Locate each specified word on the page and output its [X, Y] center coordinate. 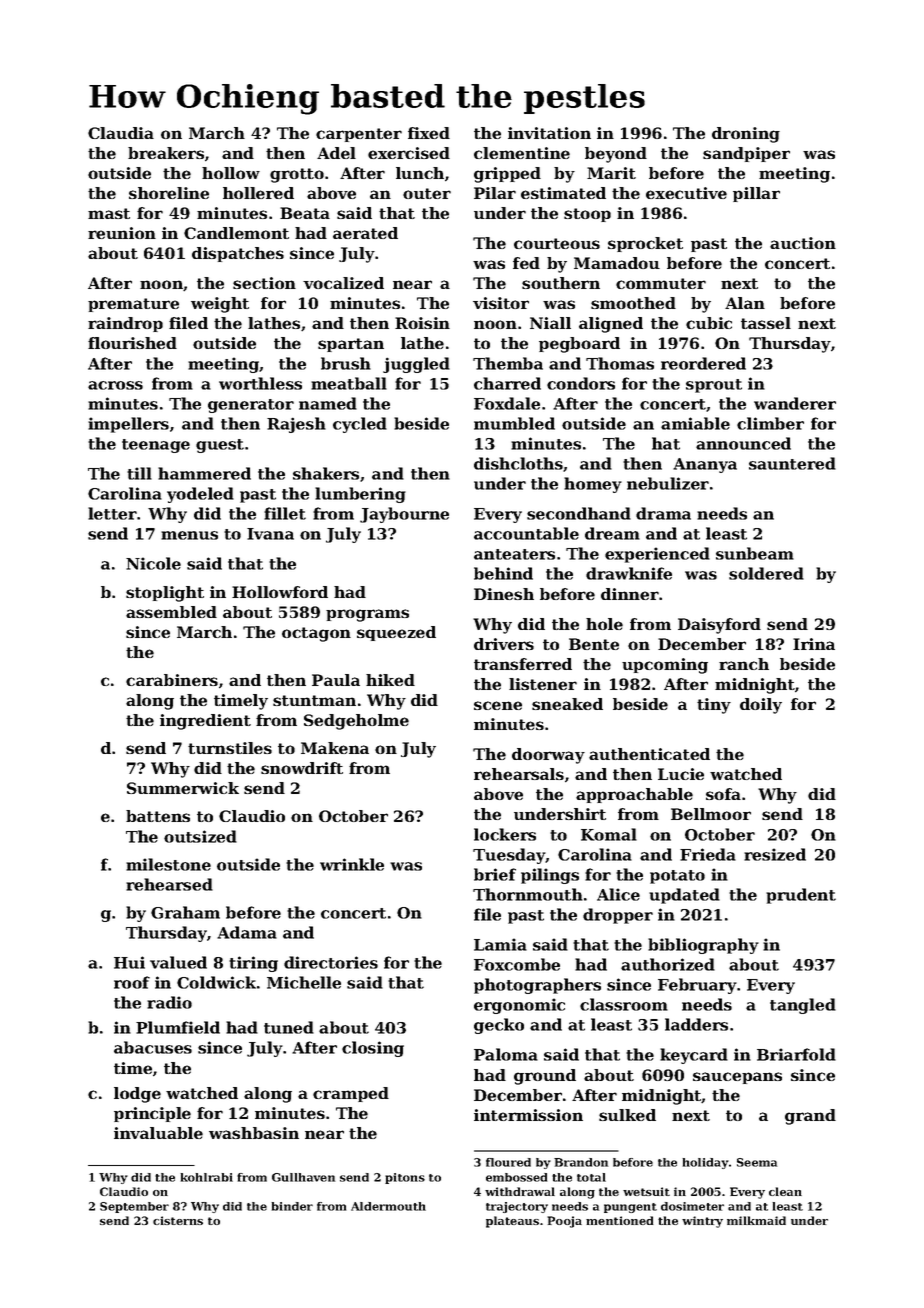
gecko [499, 1026]
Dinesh [504, 594]
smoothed [633, 303]
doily [761, 706]
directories [331, 962]
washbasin [254, 1133]
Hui [129, 962]
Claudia [121, 133]
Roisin [422, 323]
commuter [661, 283]
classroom [624, 1004]
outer [427, 193]
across [115, 385]
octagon [316, 634]
